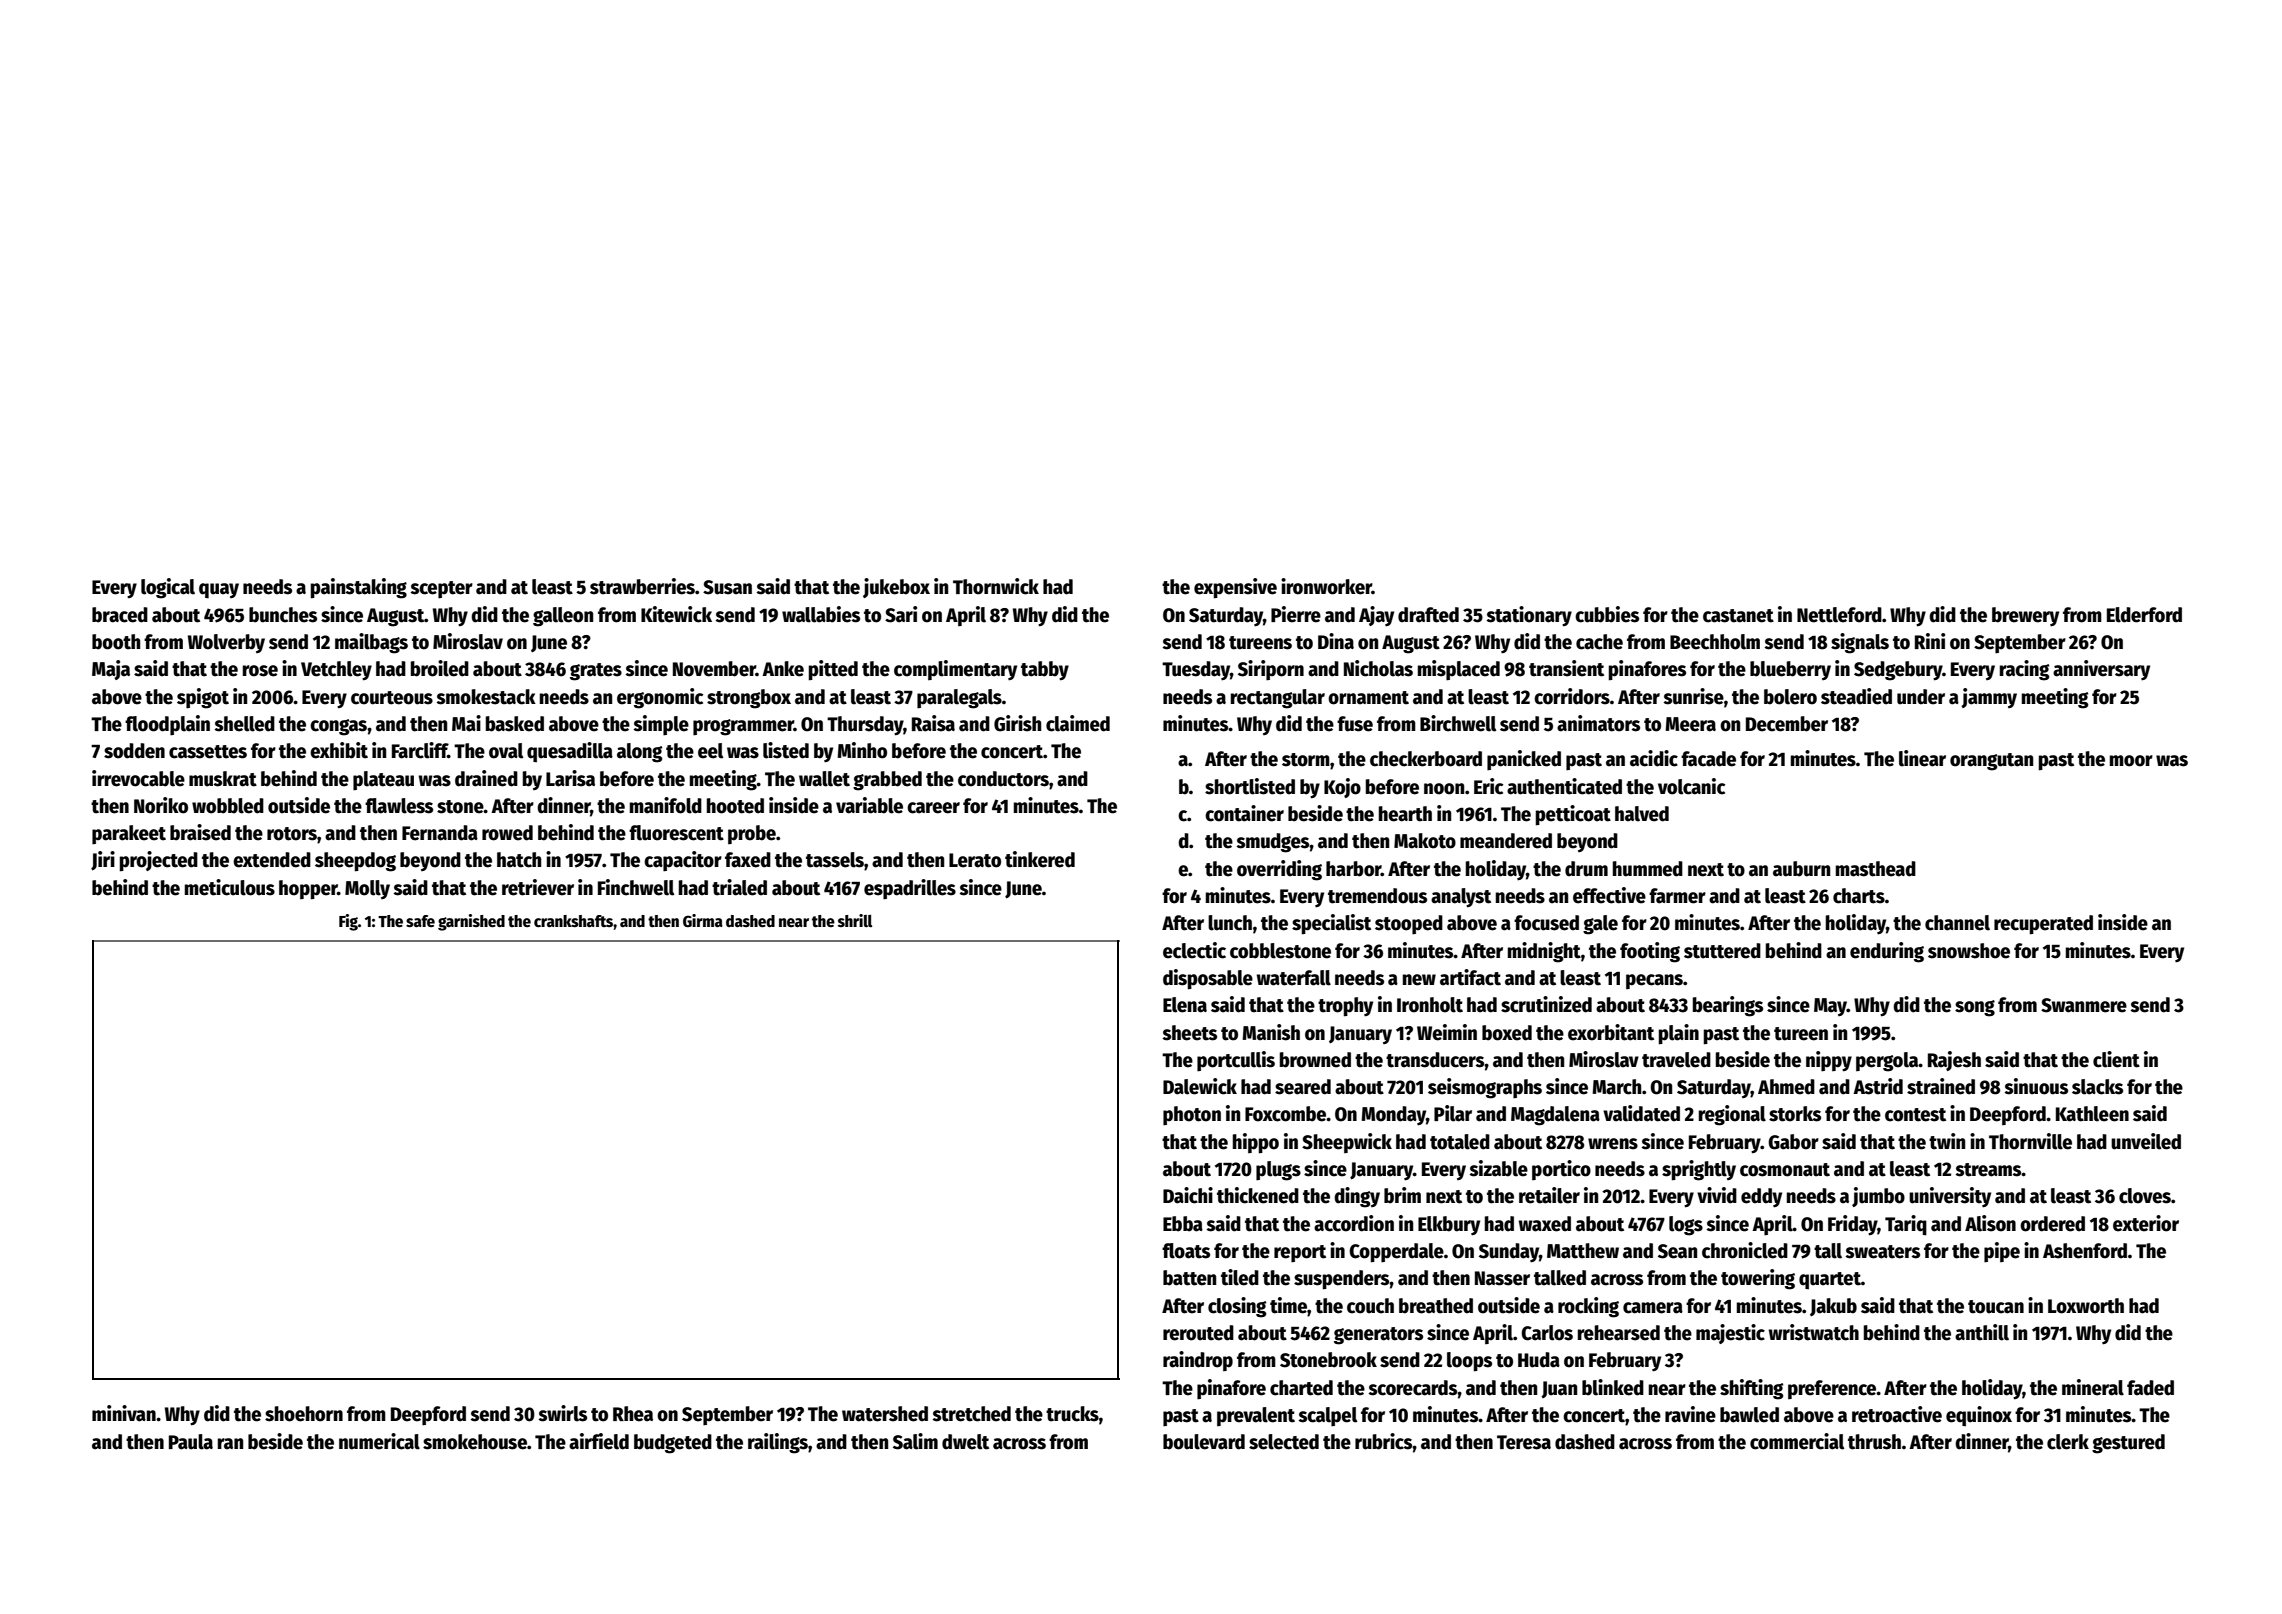 The width and height of the document is (2282, 1614). I want to click on Paula, so click(191, 1442).
